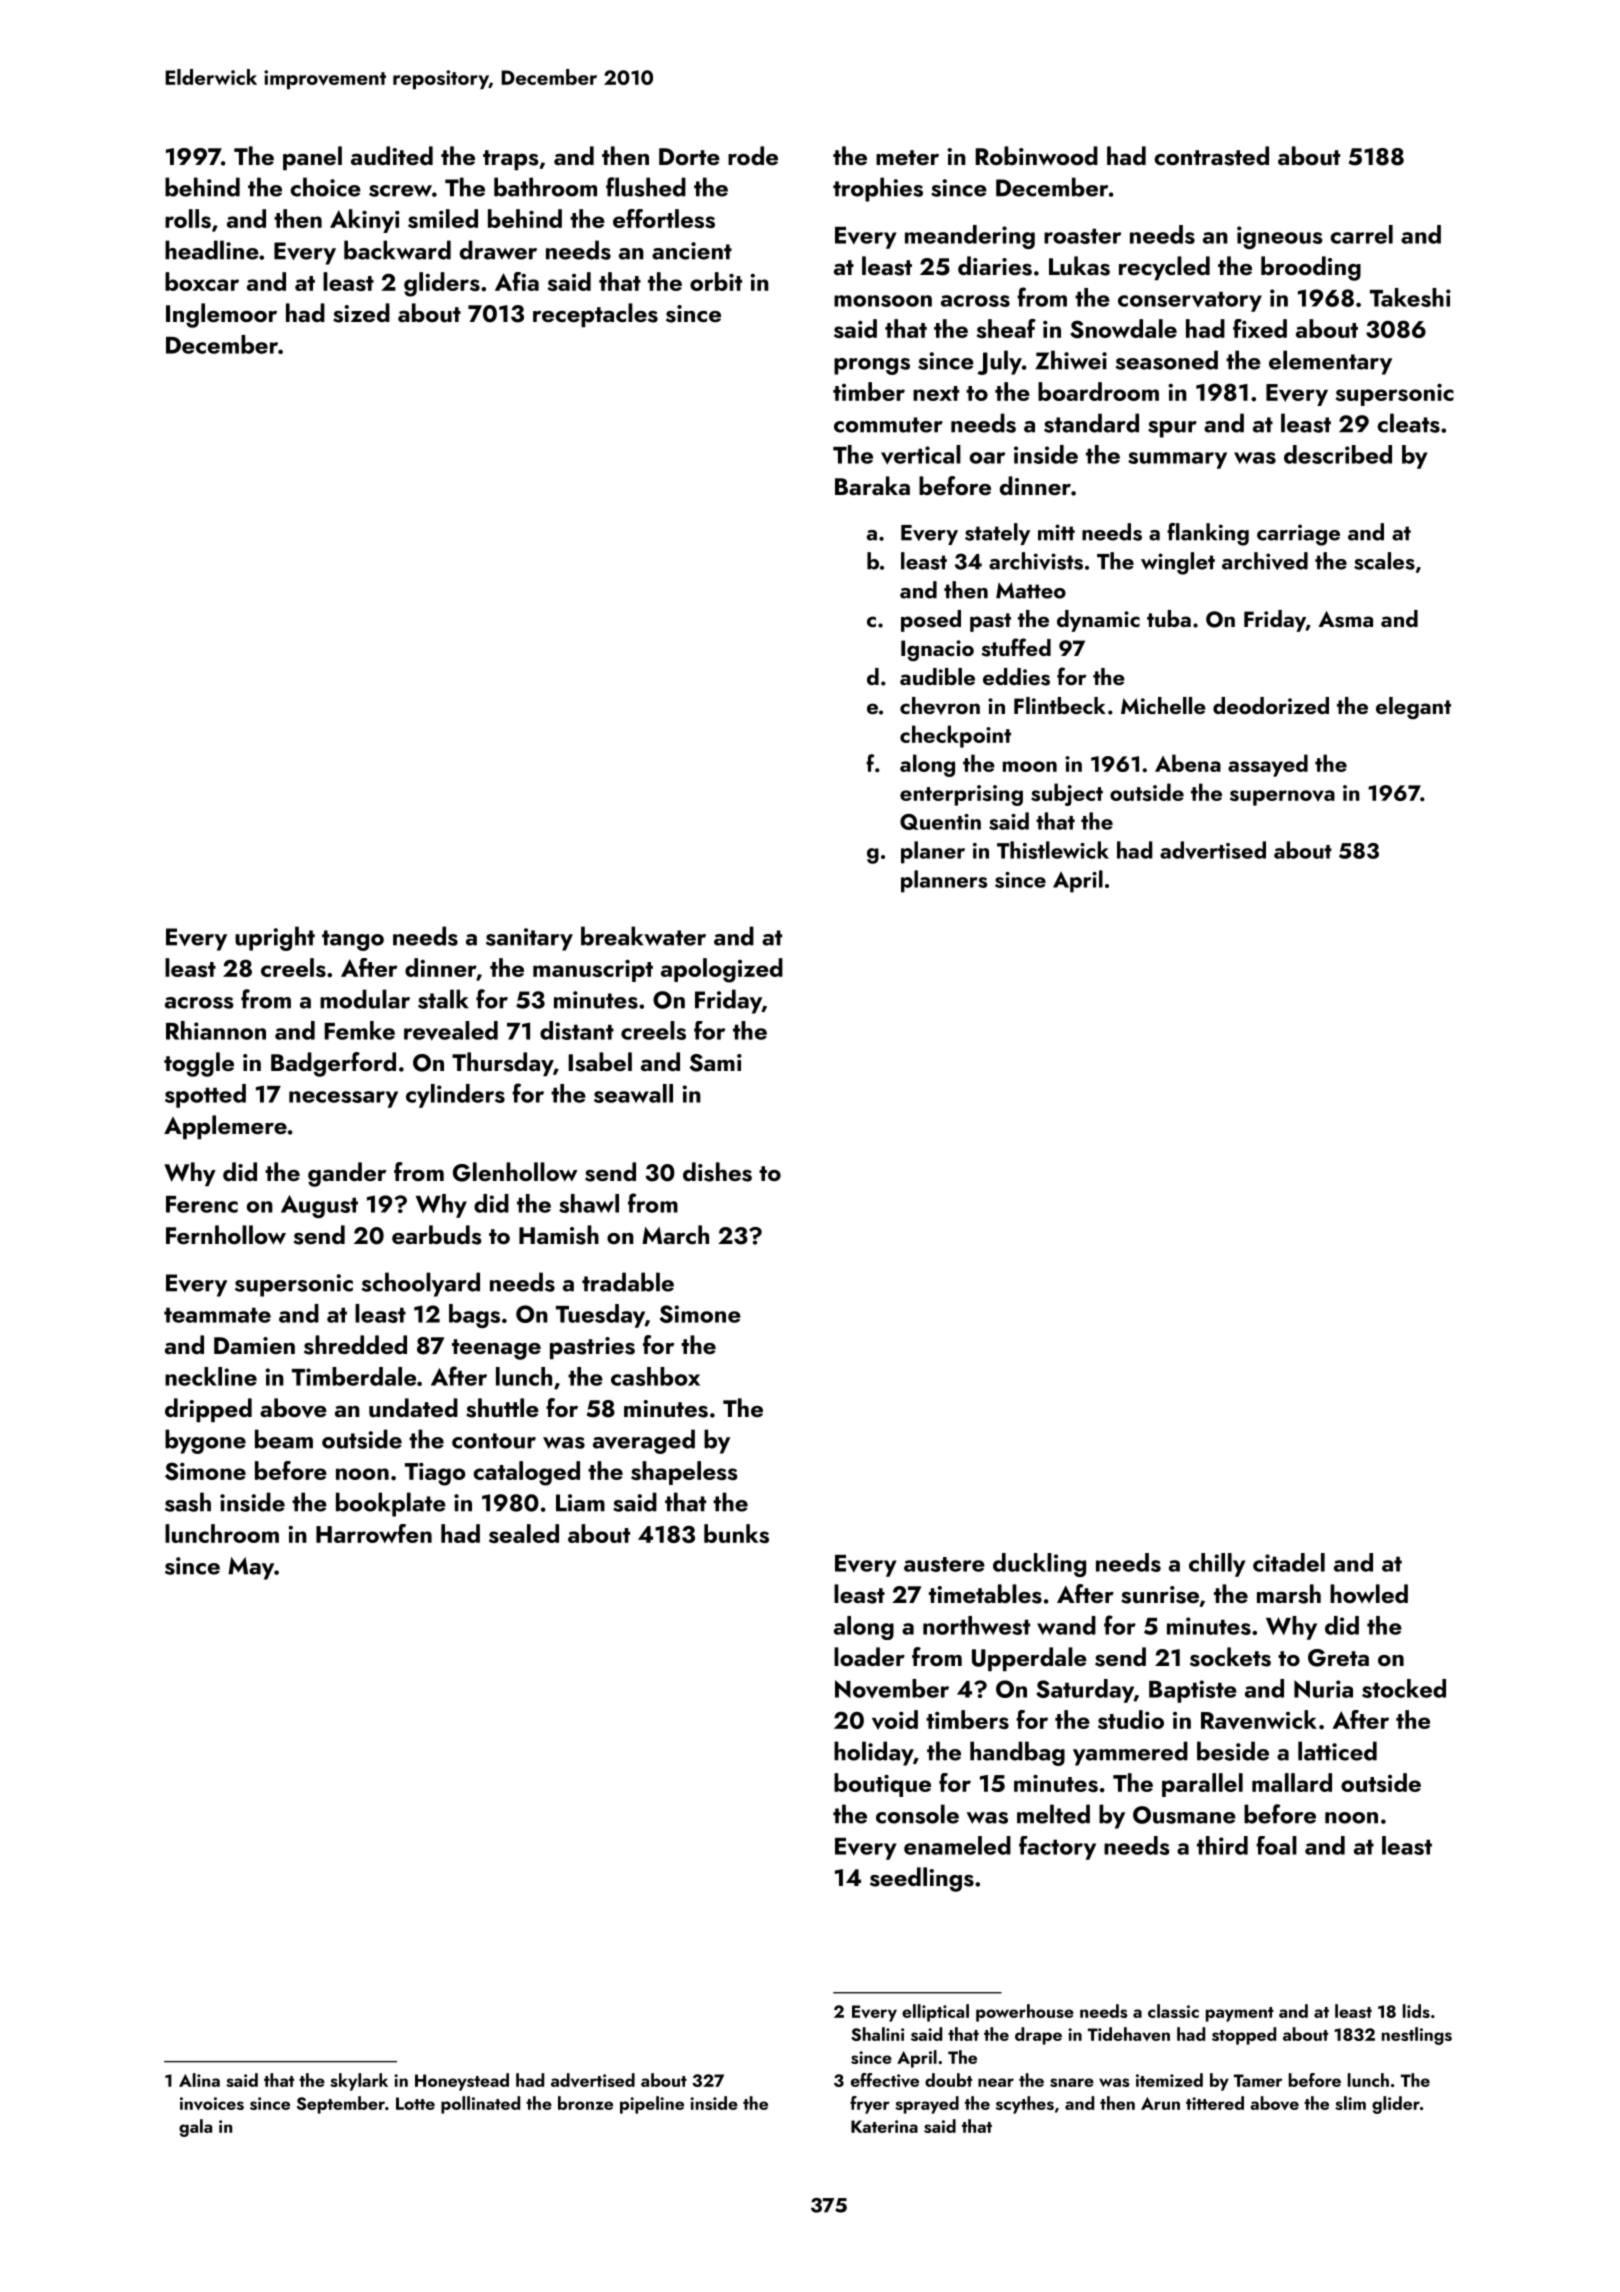  What do you see at coordinates (451, 1031) in the page?
I see `revealed` at bounding box center [451, 1031].
